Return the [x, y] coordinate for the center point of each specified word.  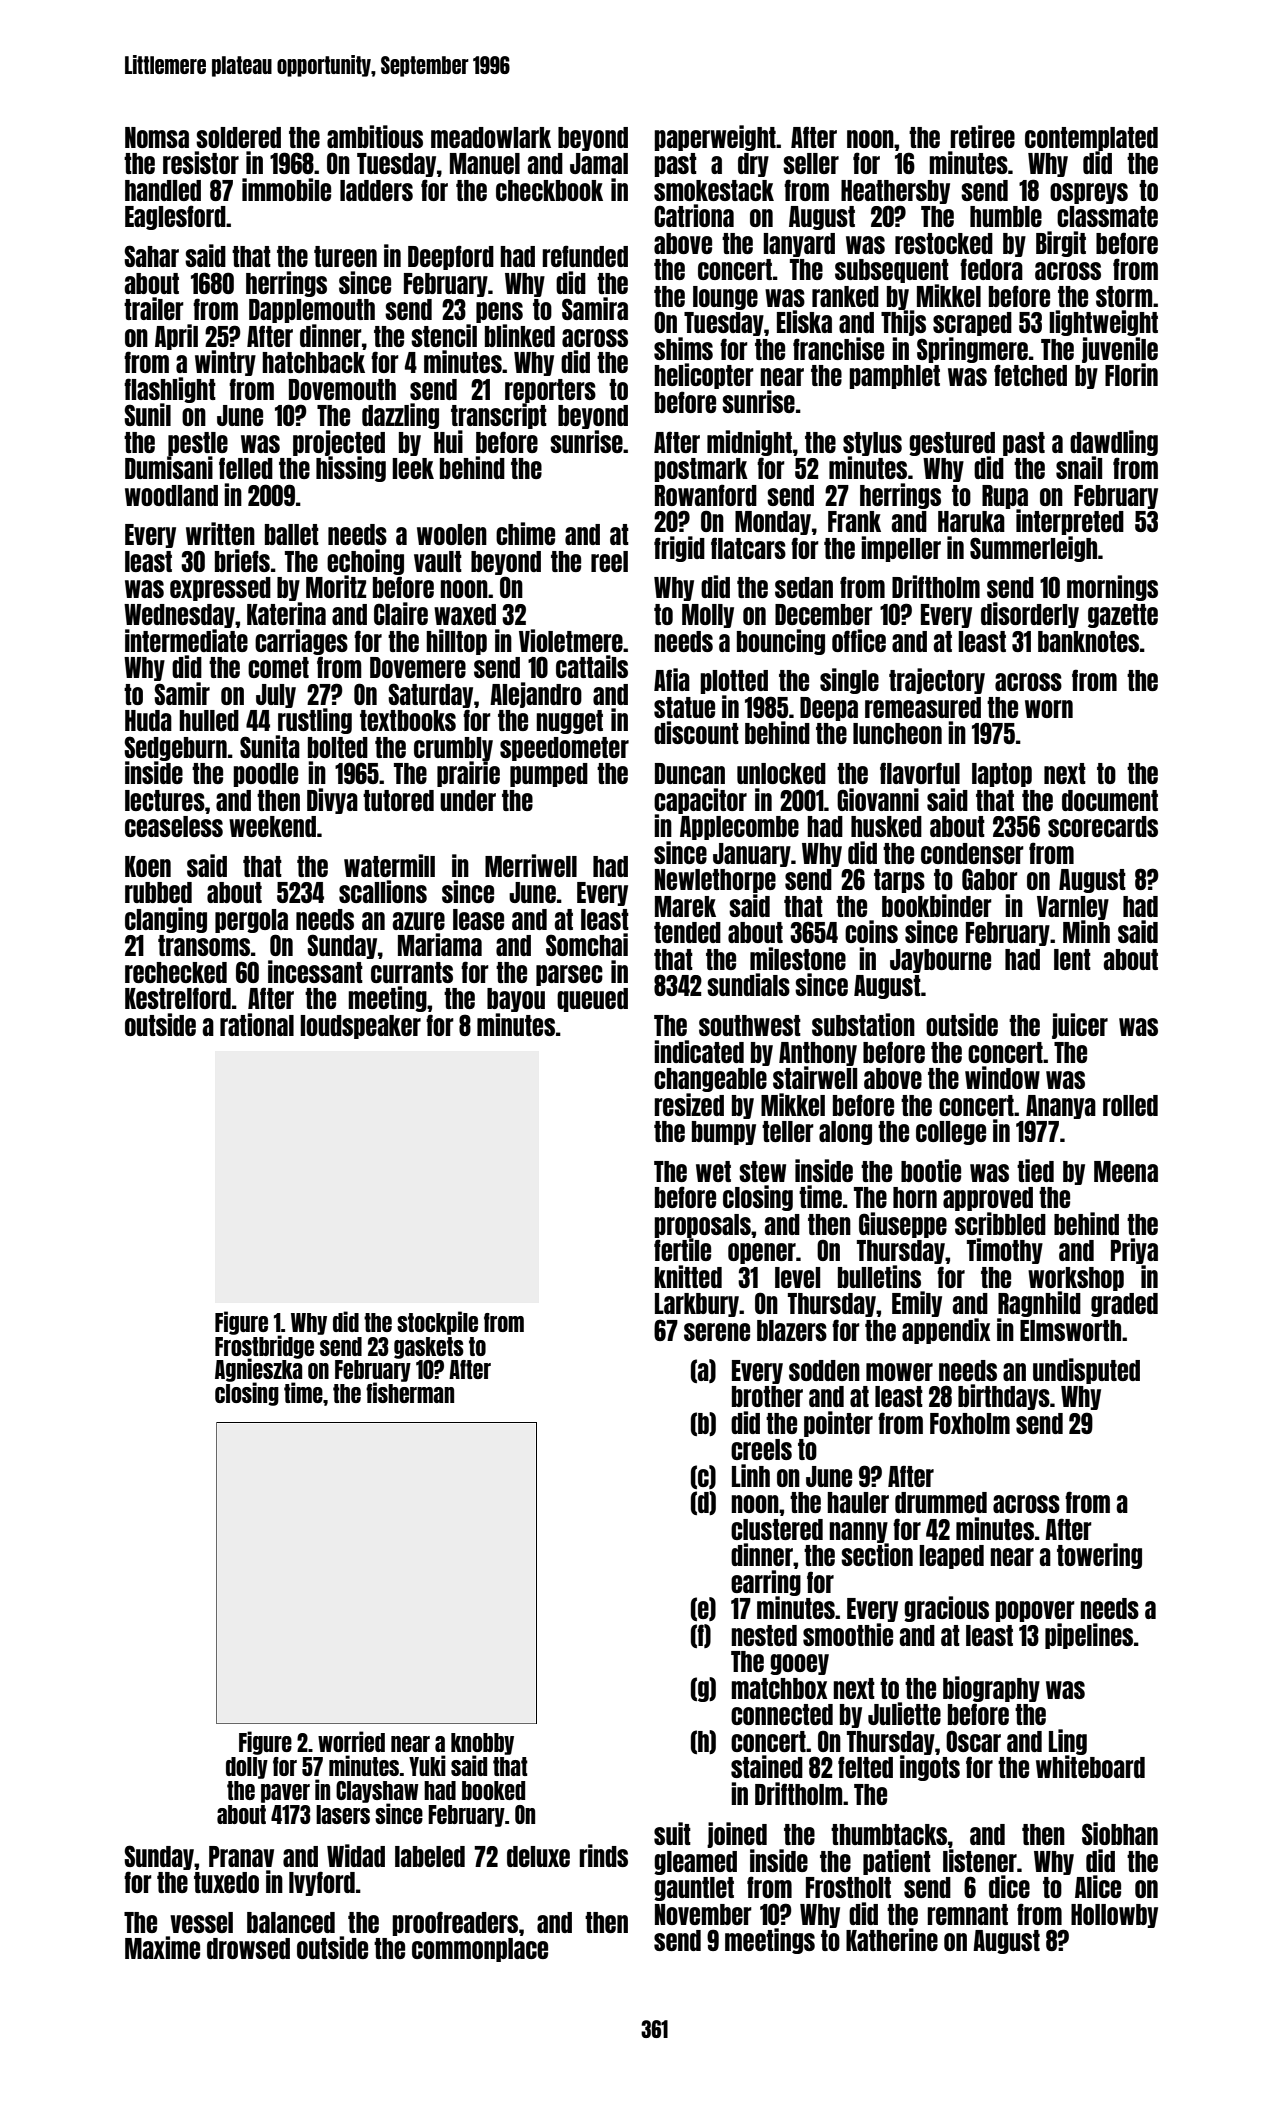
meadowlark [491, 137]
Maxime [162, 1947]
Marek [685, 906]
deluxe [538, 1856]
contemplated [1091, 139]
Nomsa [157, 137]
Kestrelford [178, 998]
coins [871, 931]
